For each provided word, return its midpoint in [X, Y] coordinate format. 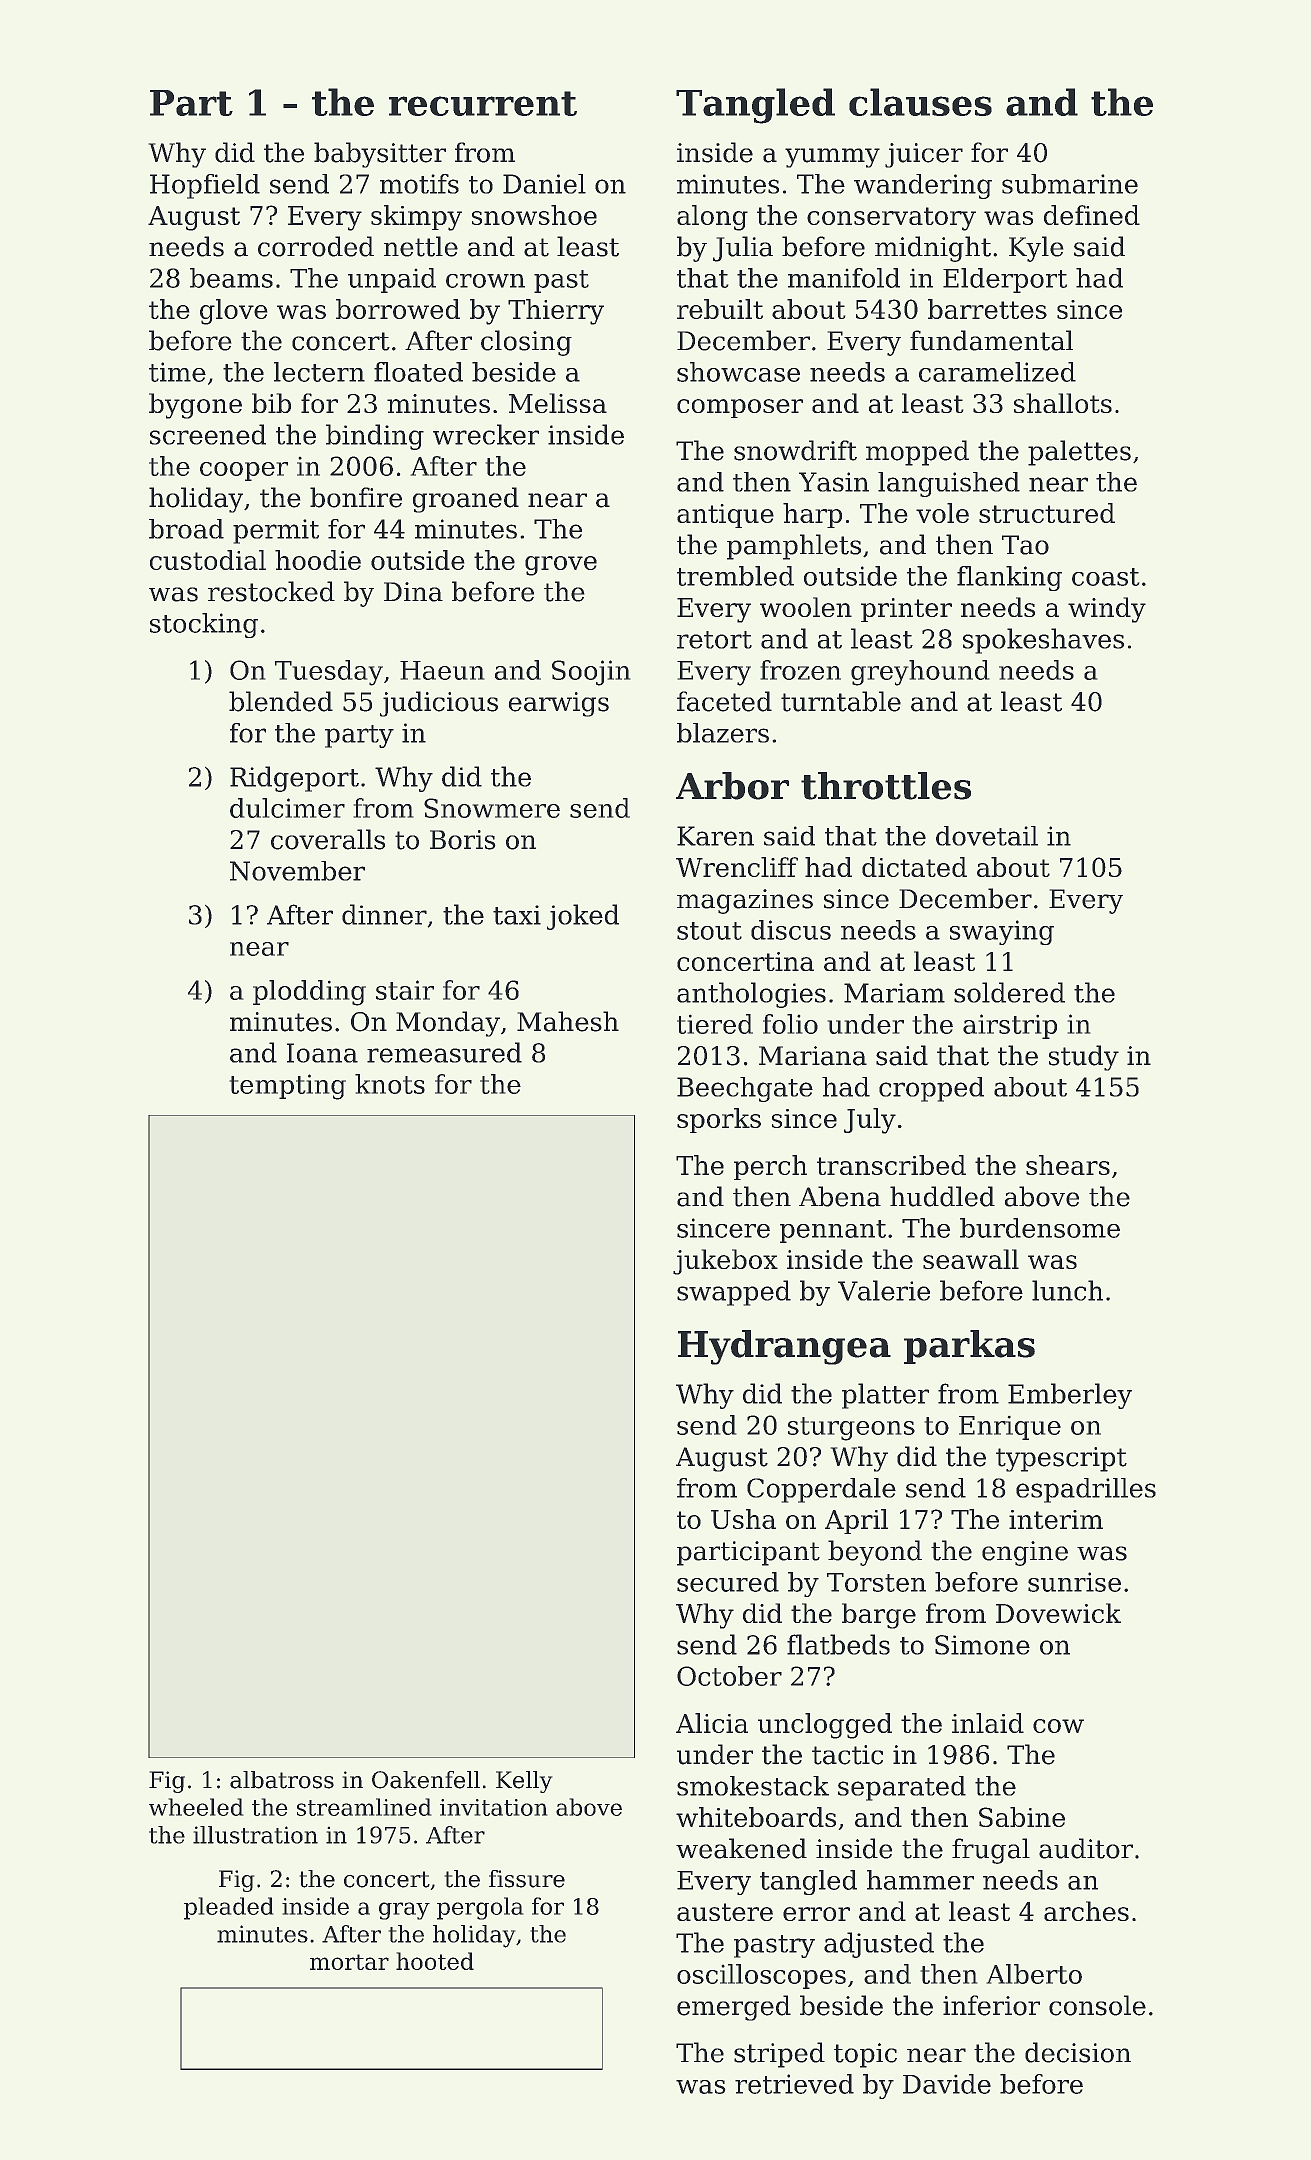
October [729, 1676]
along [712, 218]
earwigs [559, 704]
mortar [349, 1962]
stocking [204, 625]
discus [791, 930]
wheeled [196, 1807]
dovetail [987, 836]
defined [1092, 215]
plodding [309, 993]
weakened [741, 1848]
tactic [847, 1755]
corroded [316, 246]
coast [1105, 577]
